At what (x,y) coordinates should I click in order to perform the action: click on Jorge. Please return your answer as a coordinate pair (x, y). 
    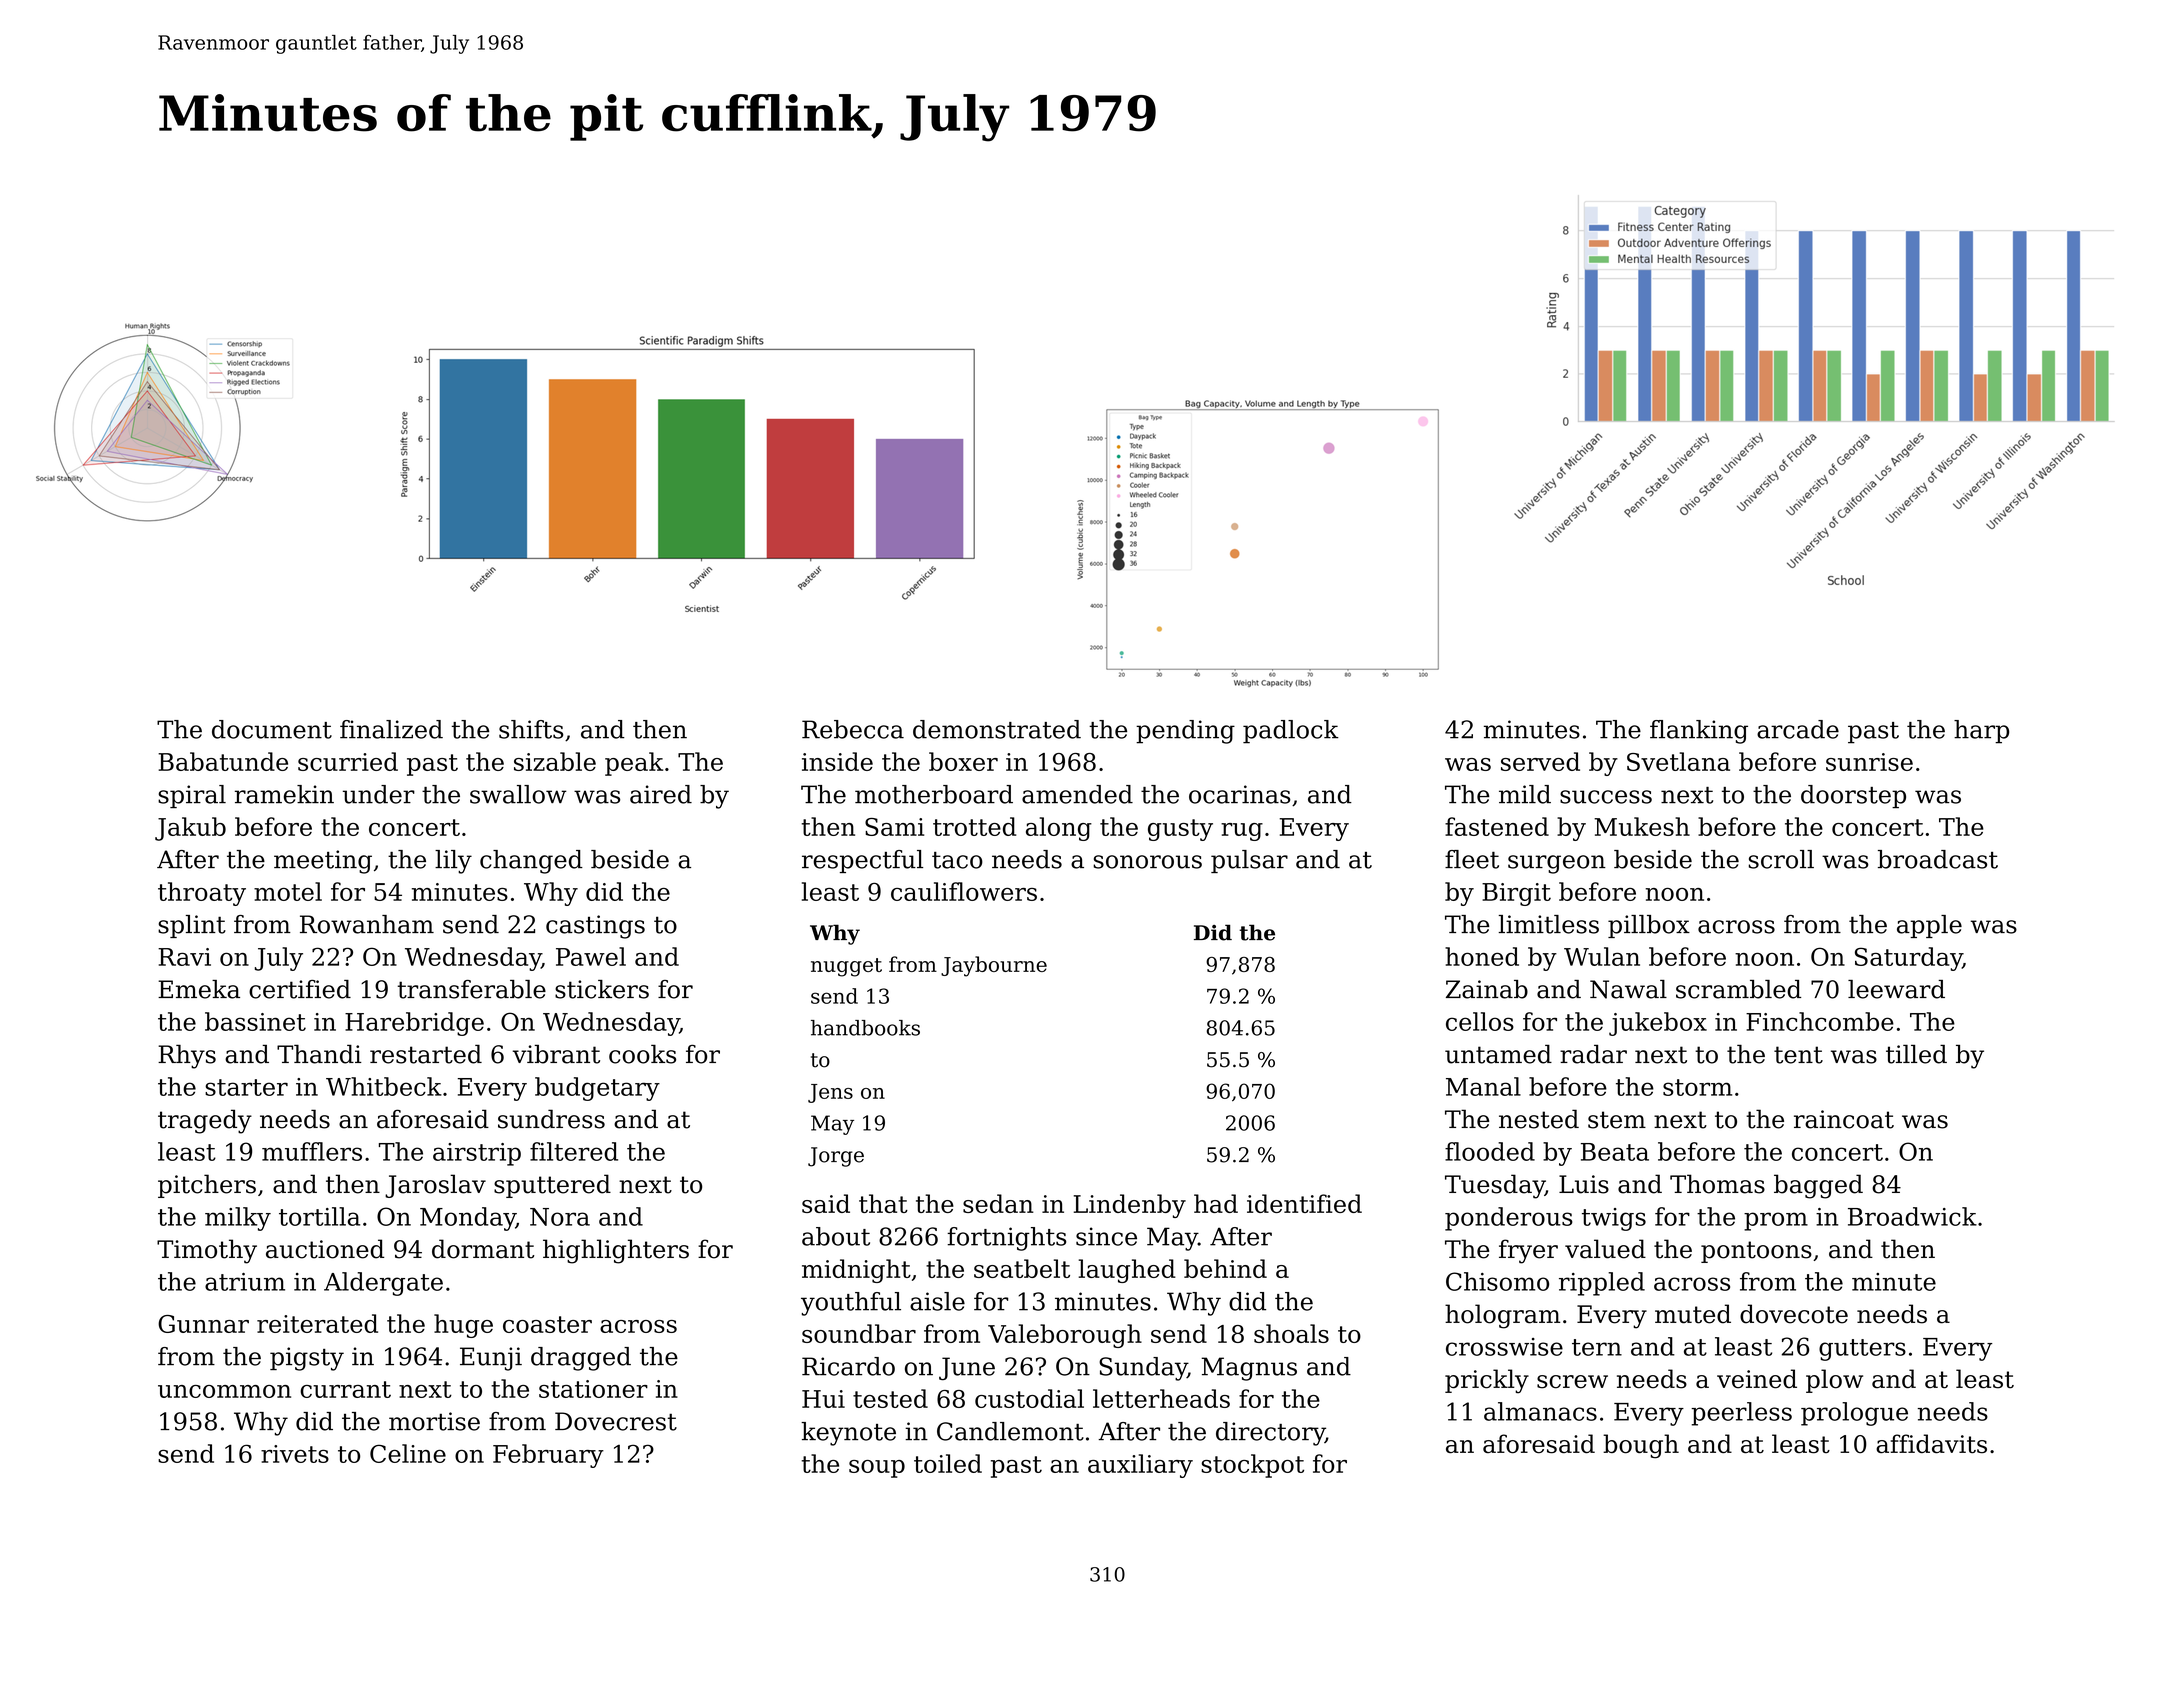
    Looking at the image, I should click on (836, 1157).
